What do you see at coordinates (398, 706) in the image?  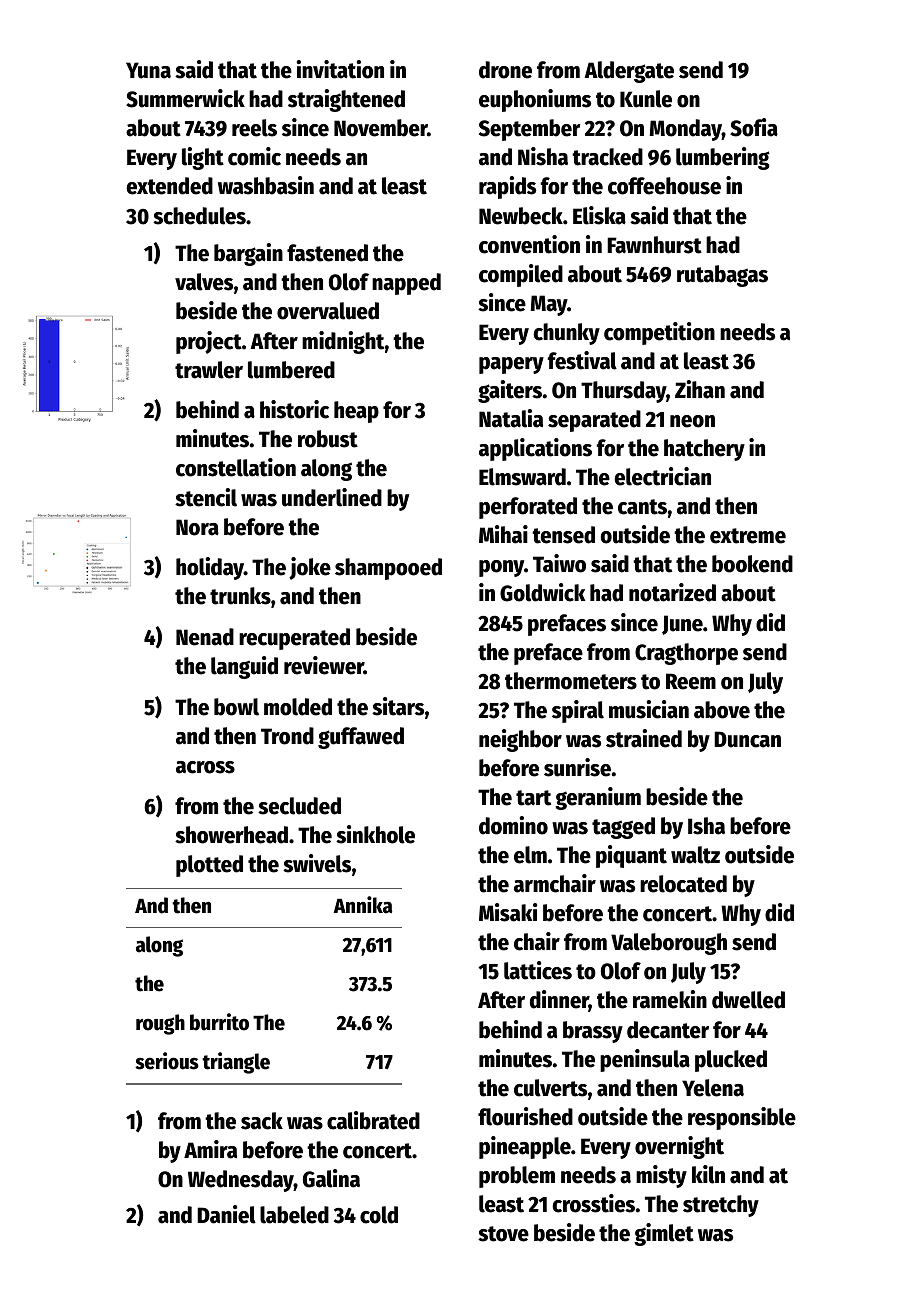 I see `sitars` at bounding box center [398, 706].
